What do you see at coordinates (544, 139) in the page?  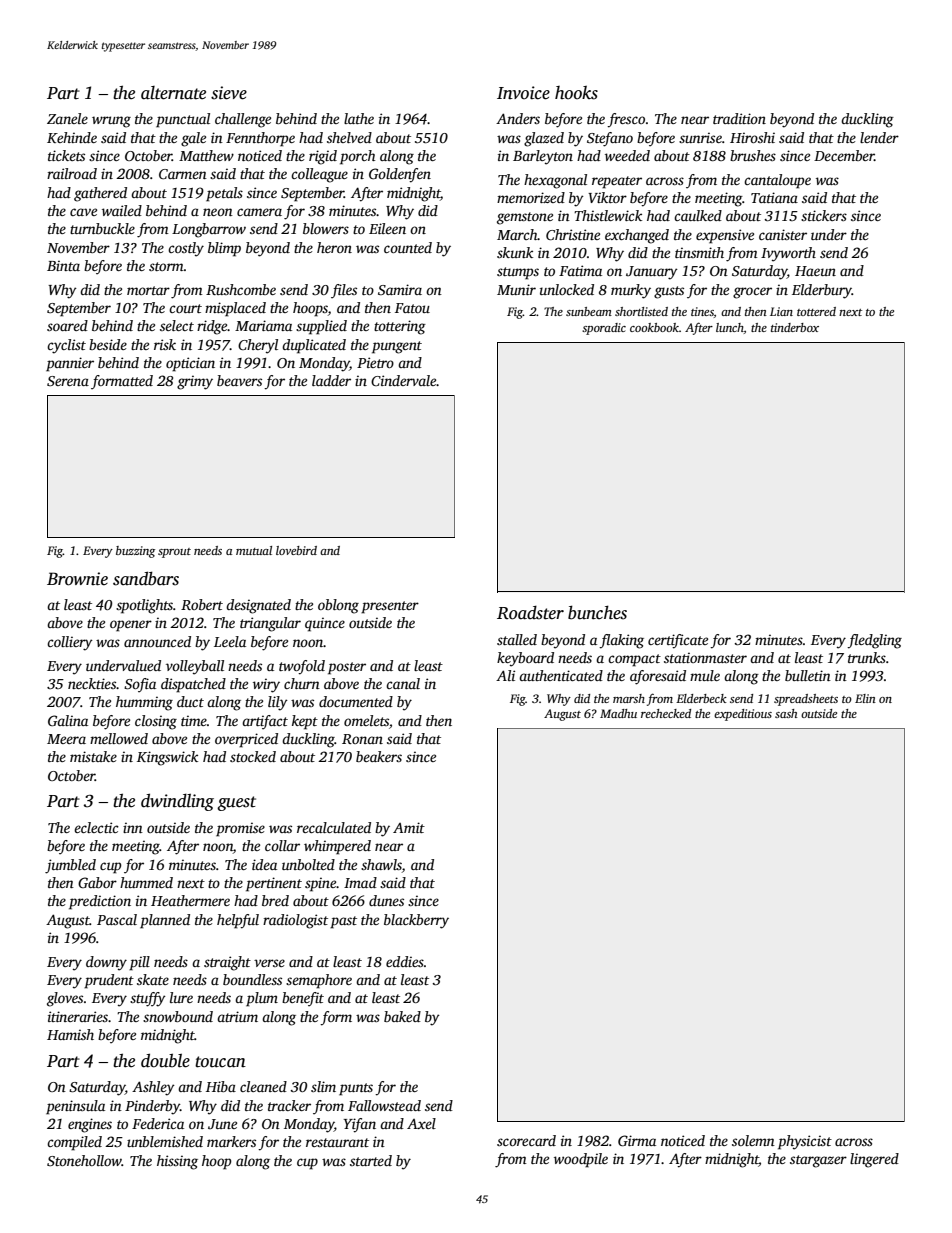 I see `glazed` at bounding box center [544, 139].
